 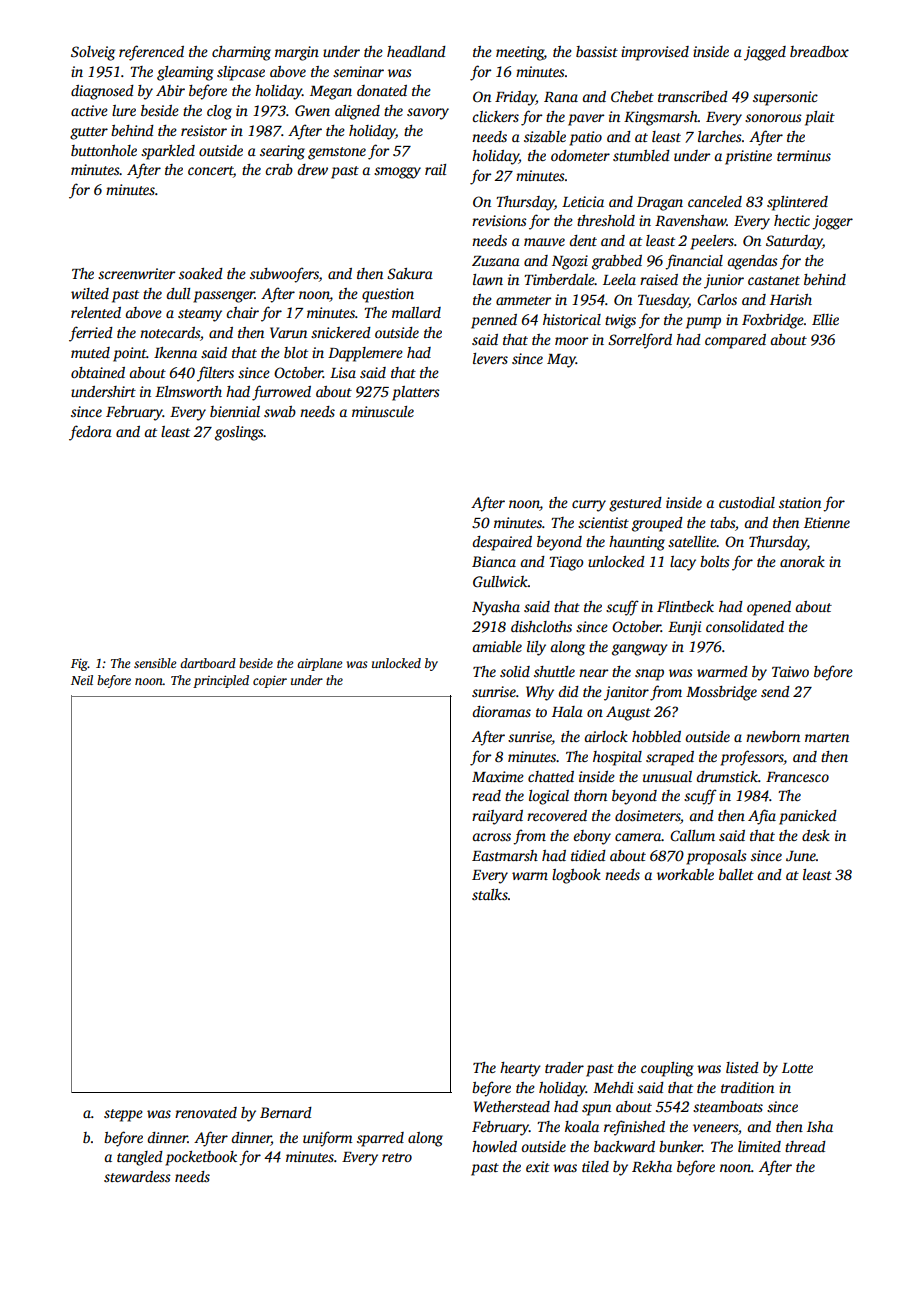 What do you see at coordinates (765, 53) in the image?
I see `jagged` at bounding box center [765, 53].
